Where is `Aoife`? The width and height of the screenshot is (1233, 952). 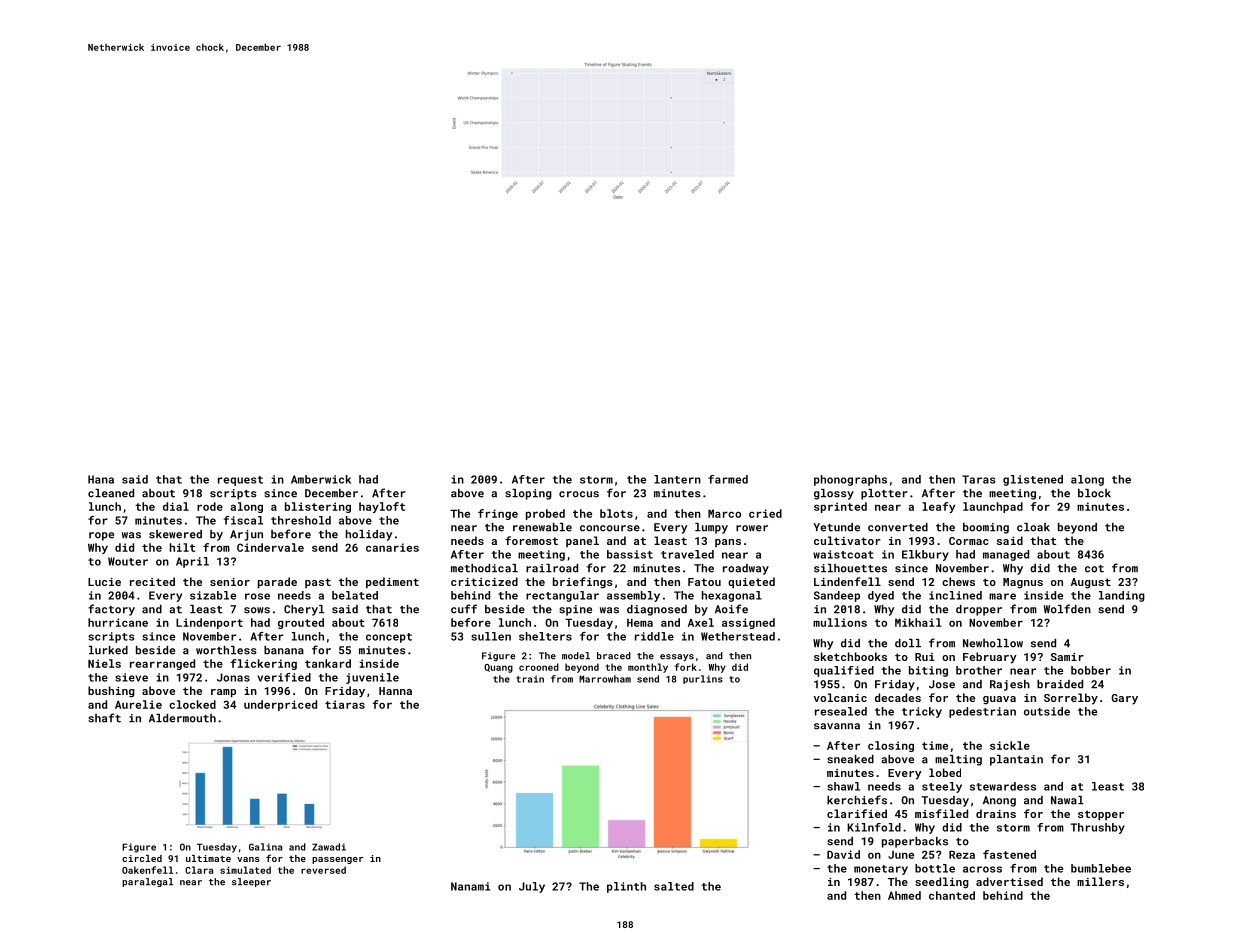
Aoife is located at coordinates (731, 609).
